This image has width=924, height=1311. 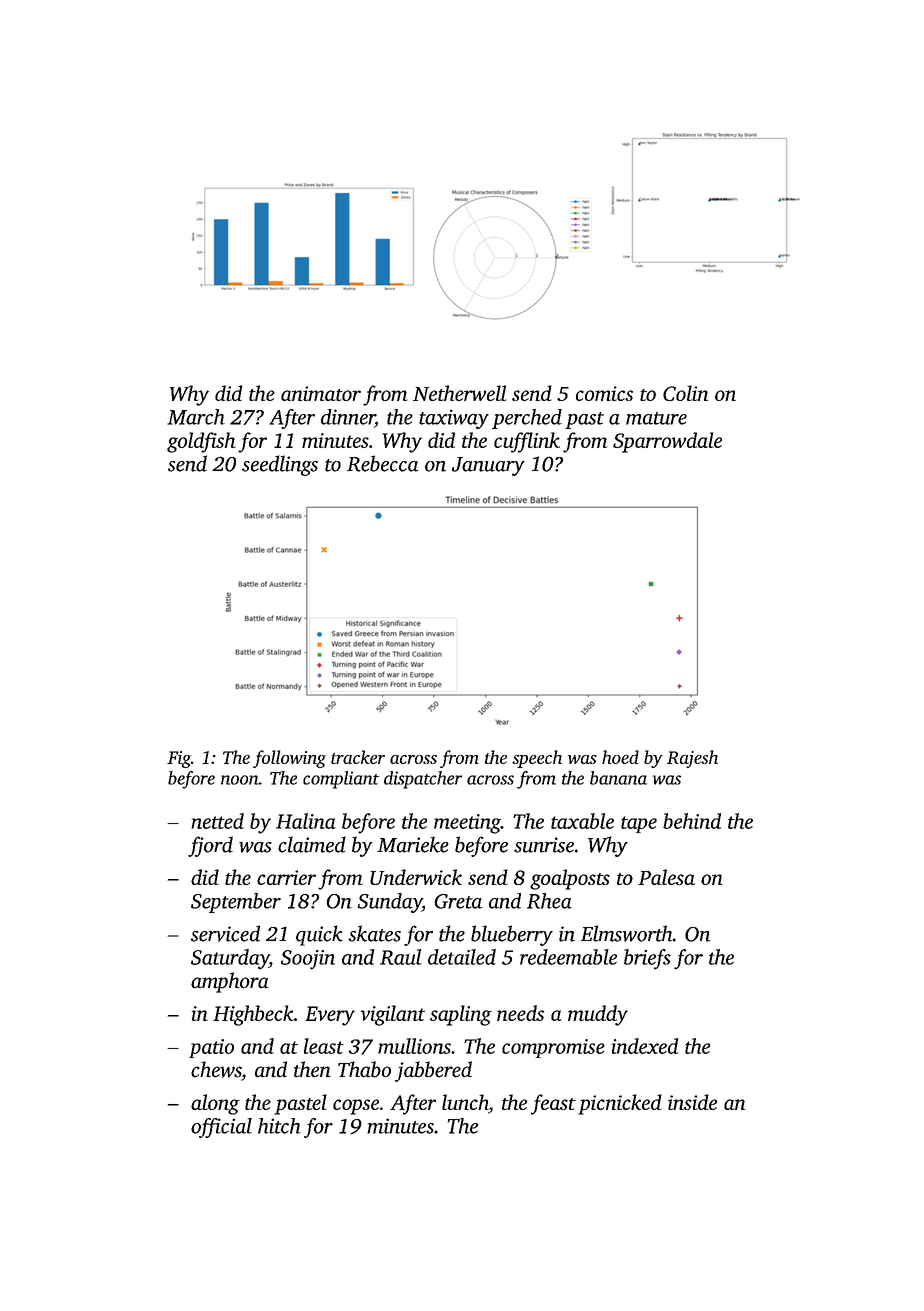 I want to click on Rajesh, so click(x=692, y=759).
